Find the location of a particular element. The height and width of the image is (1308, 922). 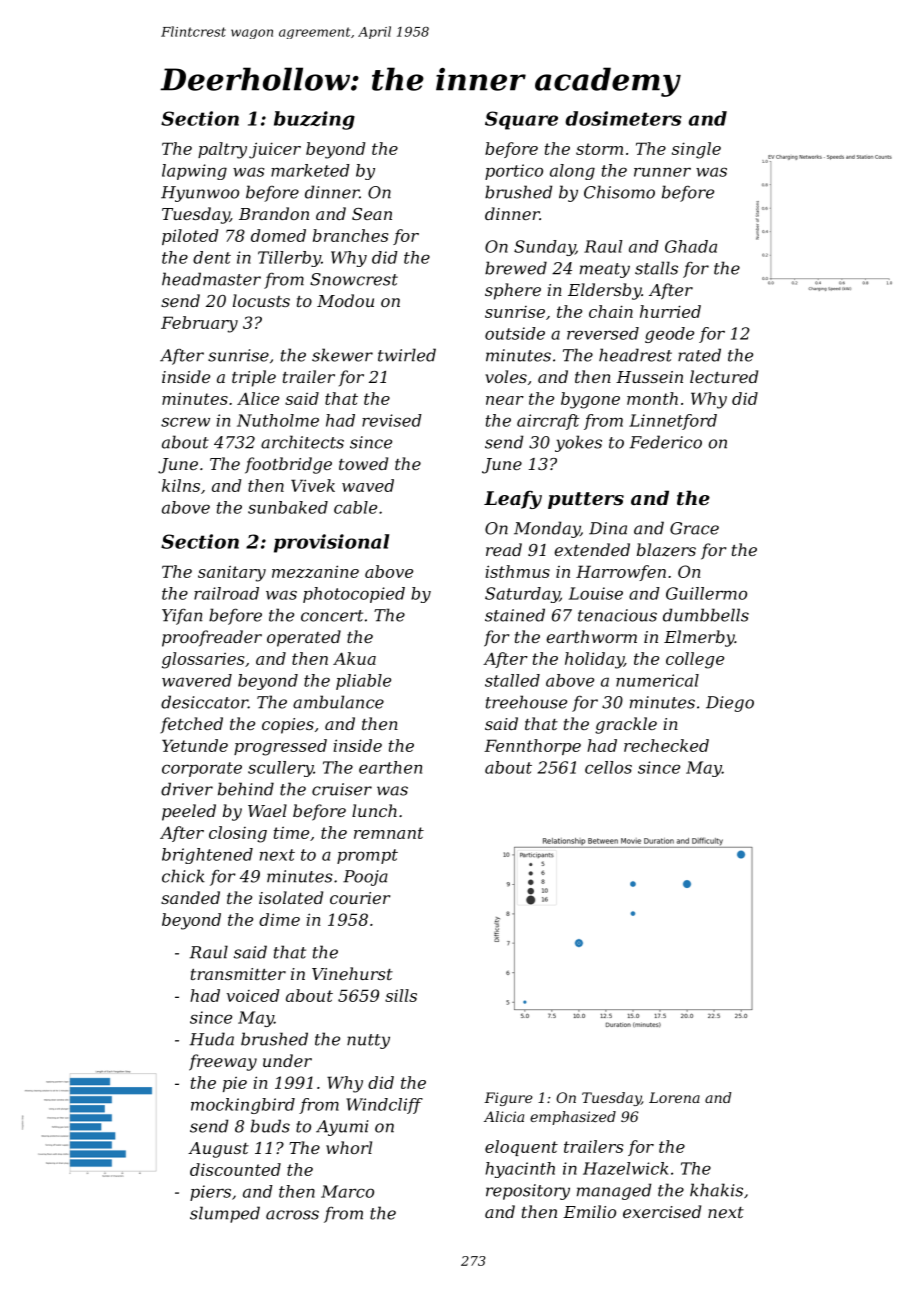

Diego is located at coordinates (730, 704).
